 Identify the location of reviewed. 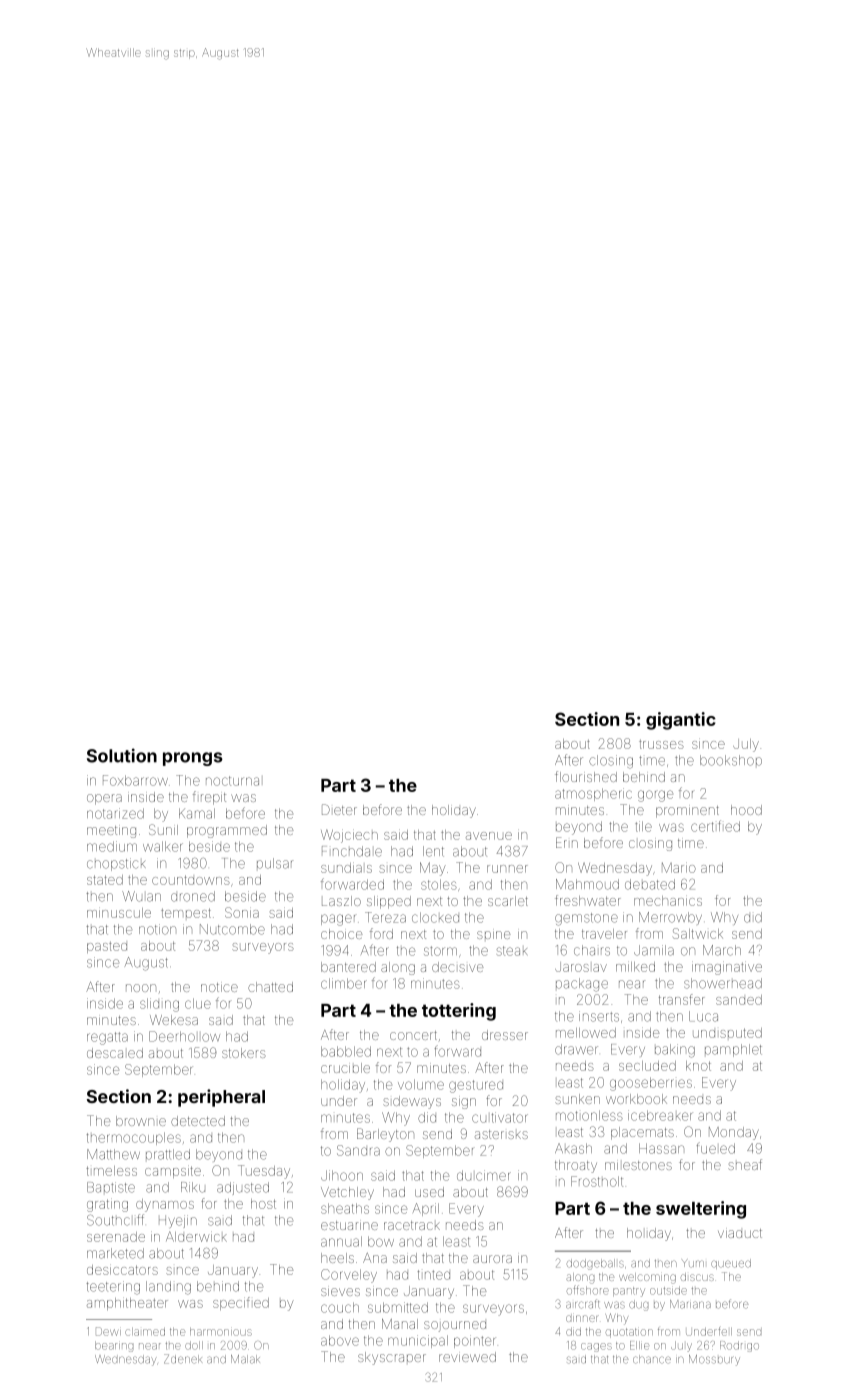
(467, 1357).
